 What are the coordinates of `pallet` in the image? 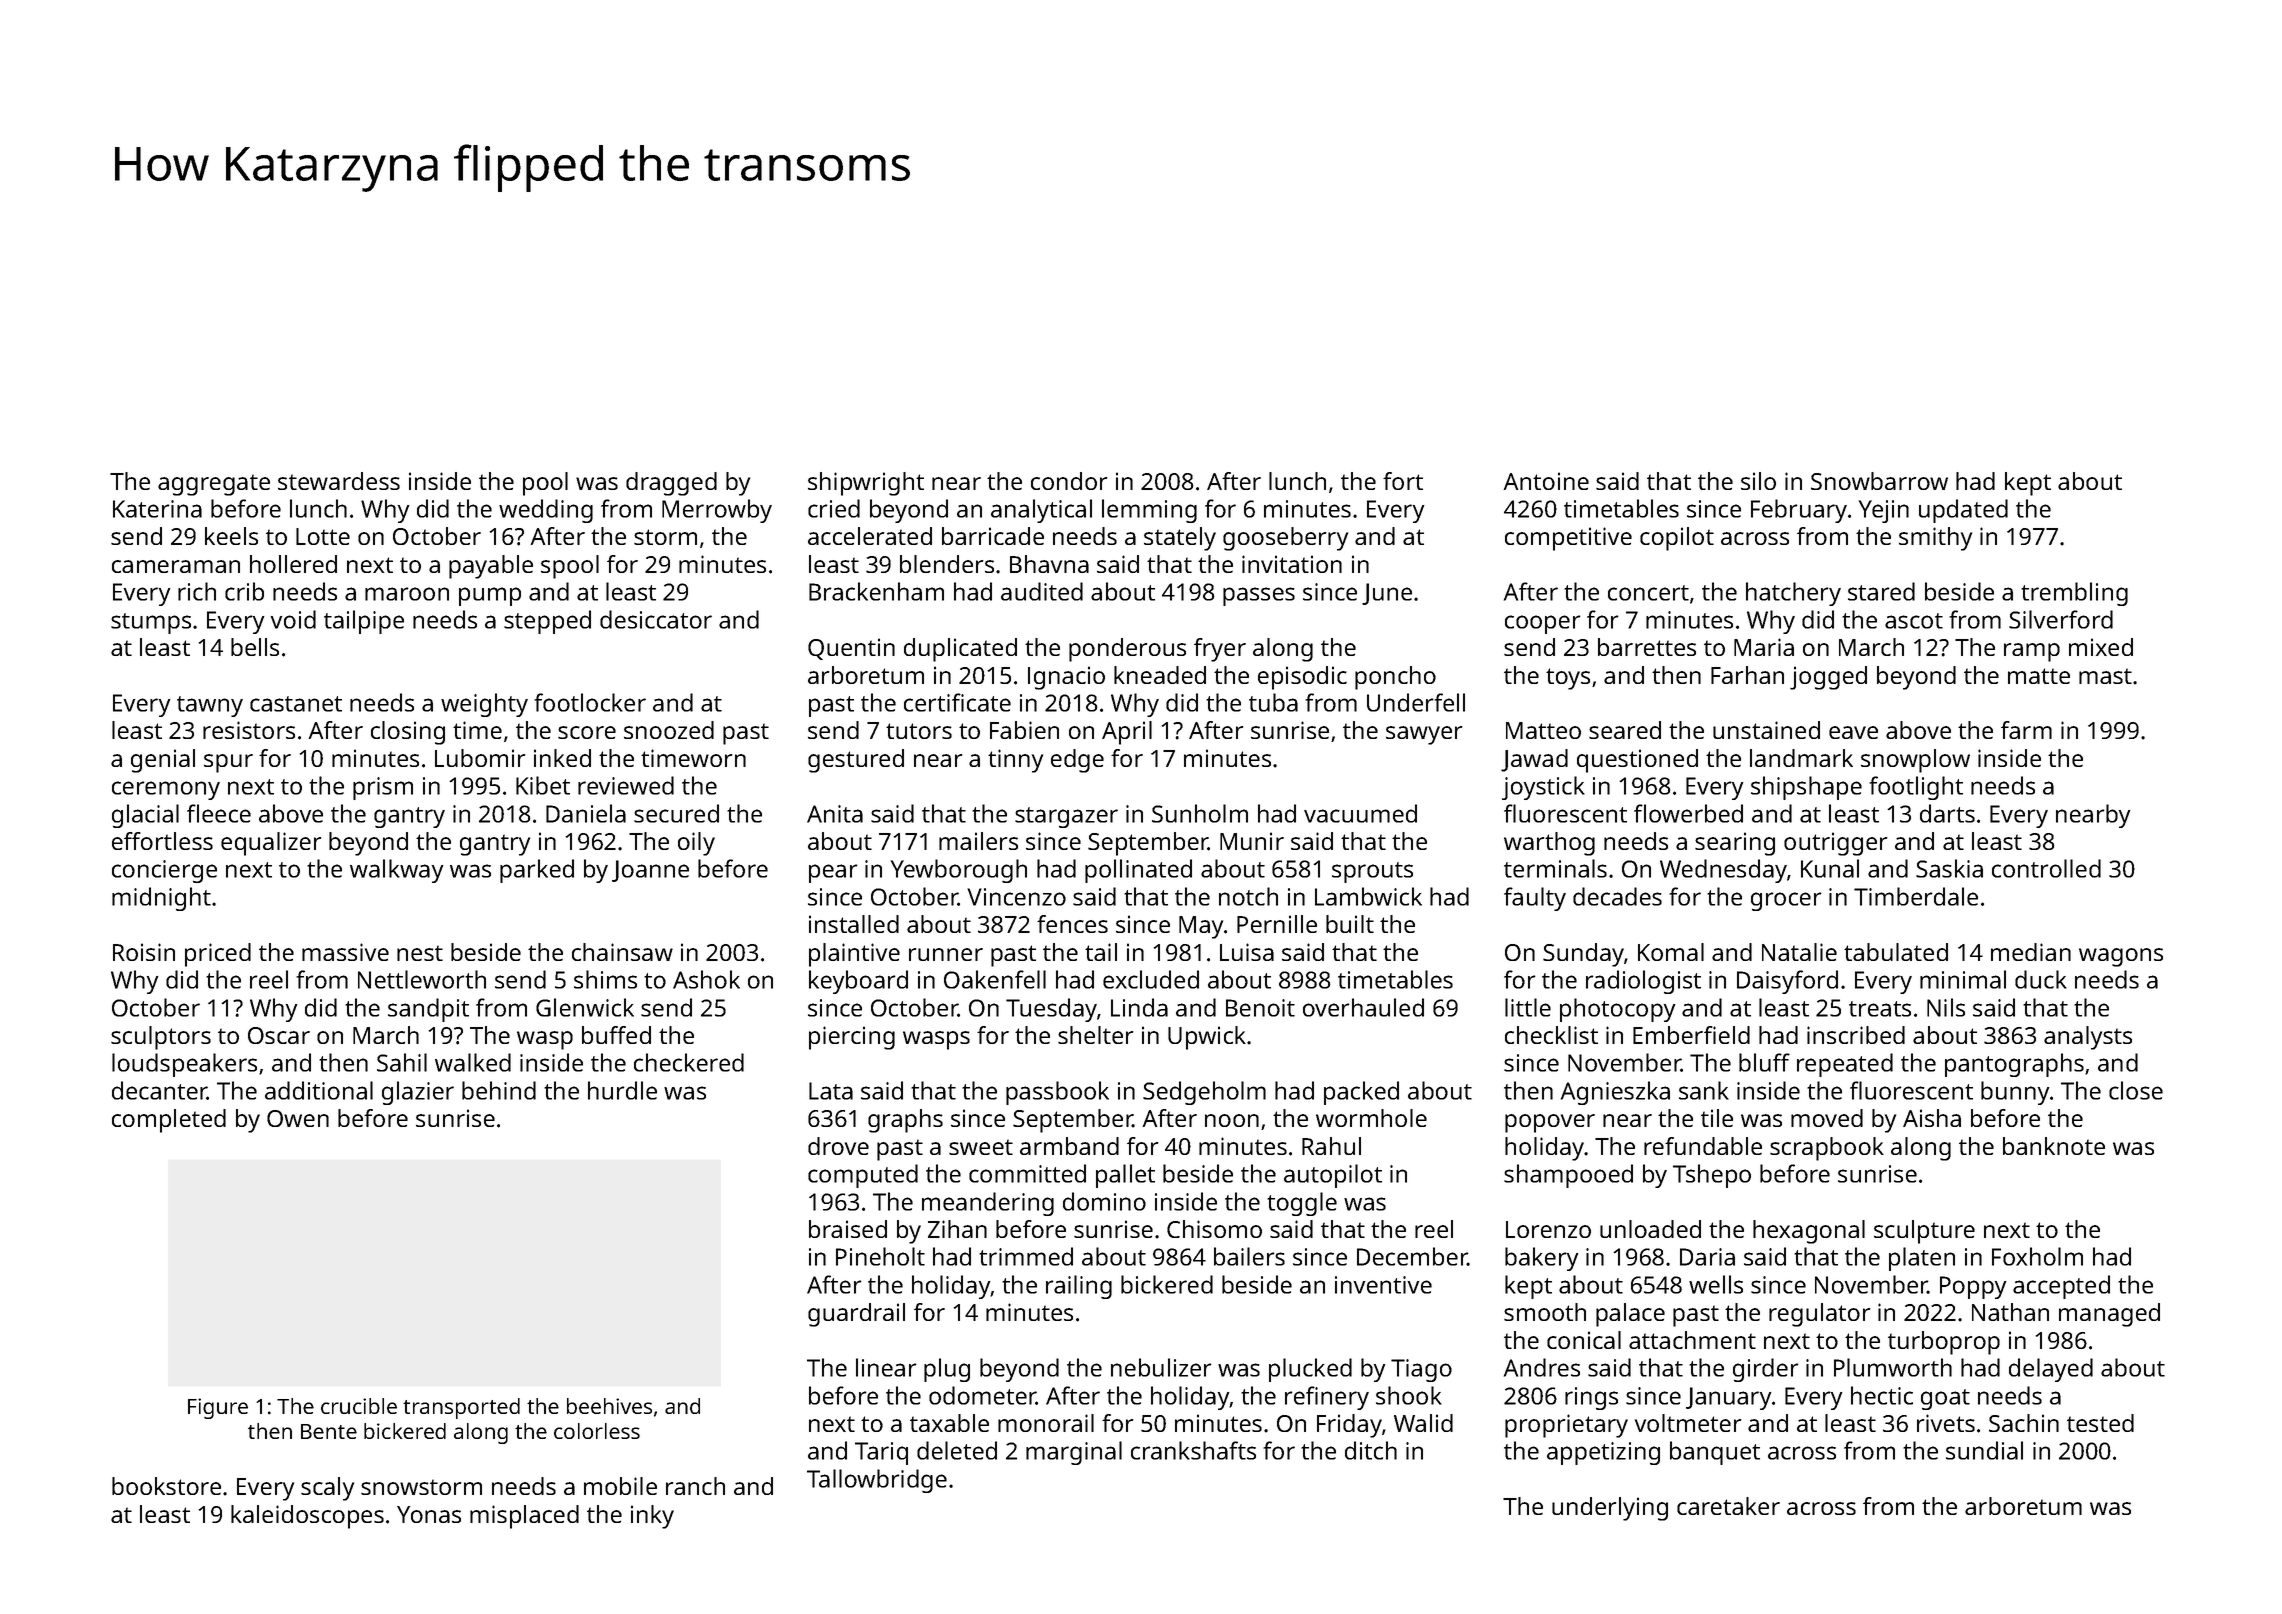 It's located at (1125, 1176).
